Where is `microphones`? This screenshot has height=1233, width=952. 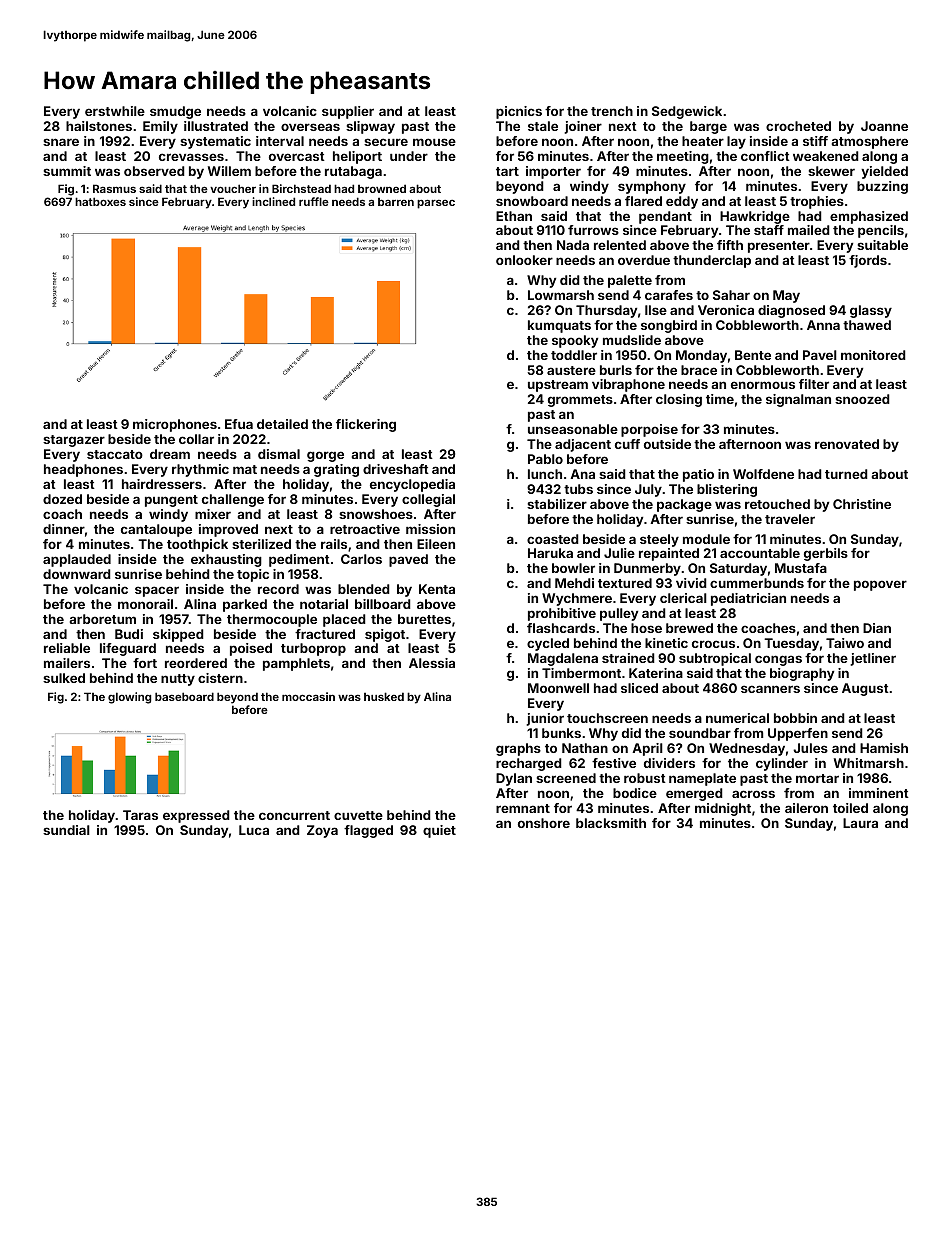 microphones is located at coordinates (175, 425).
